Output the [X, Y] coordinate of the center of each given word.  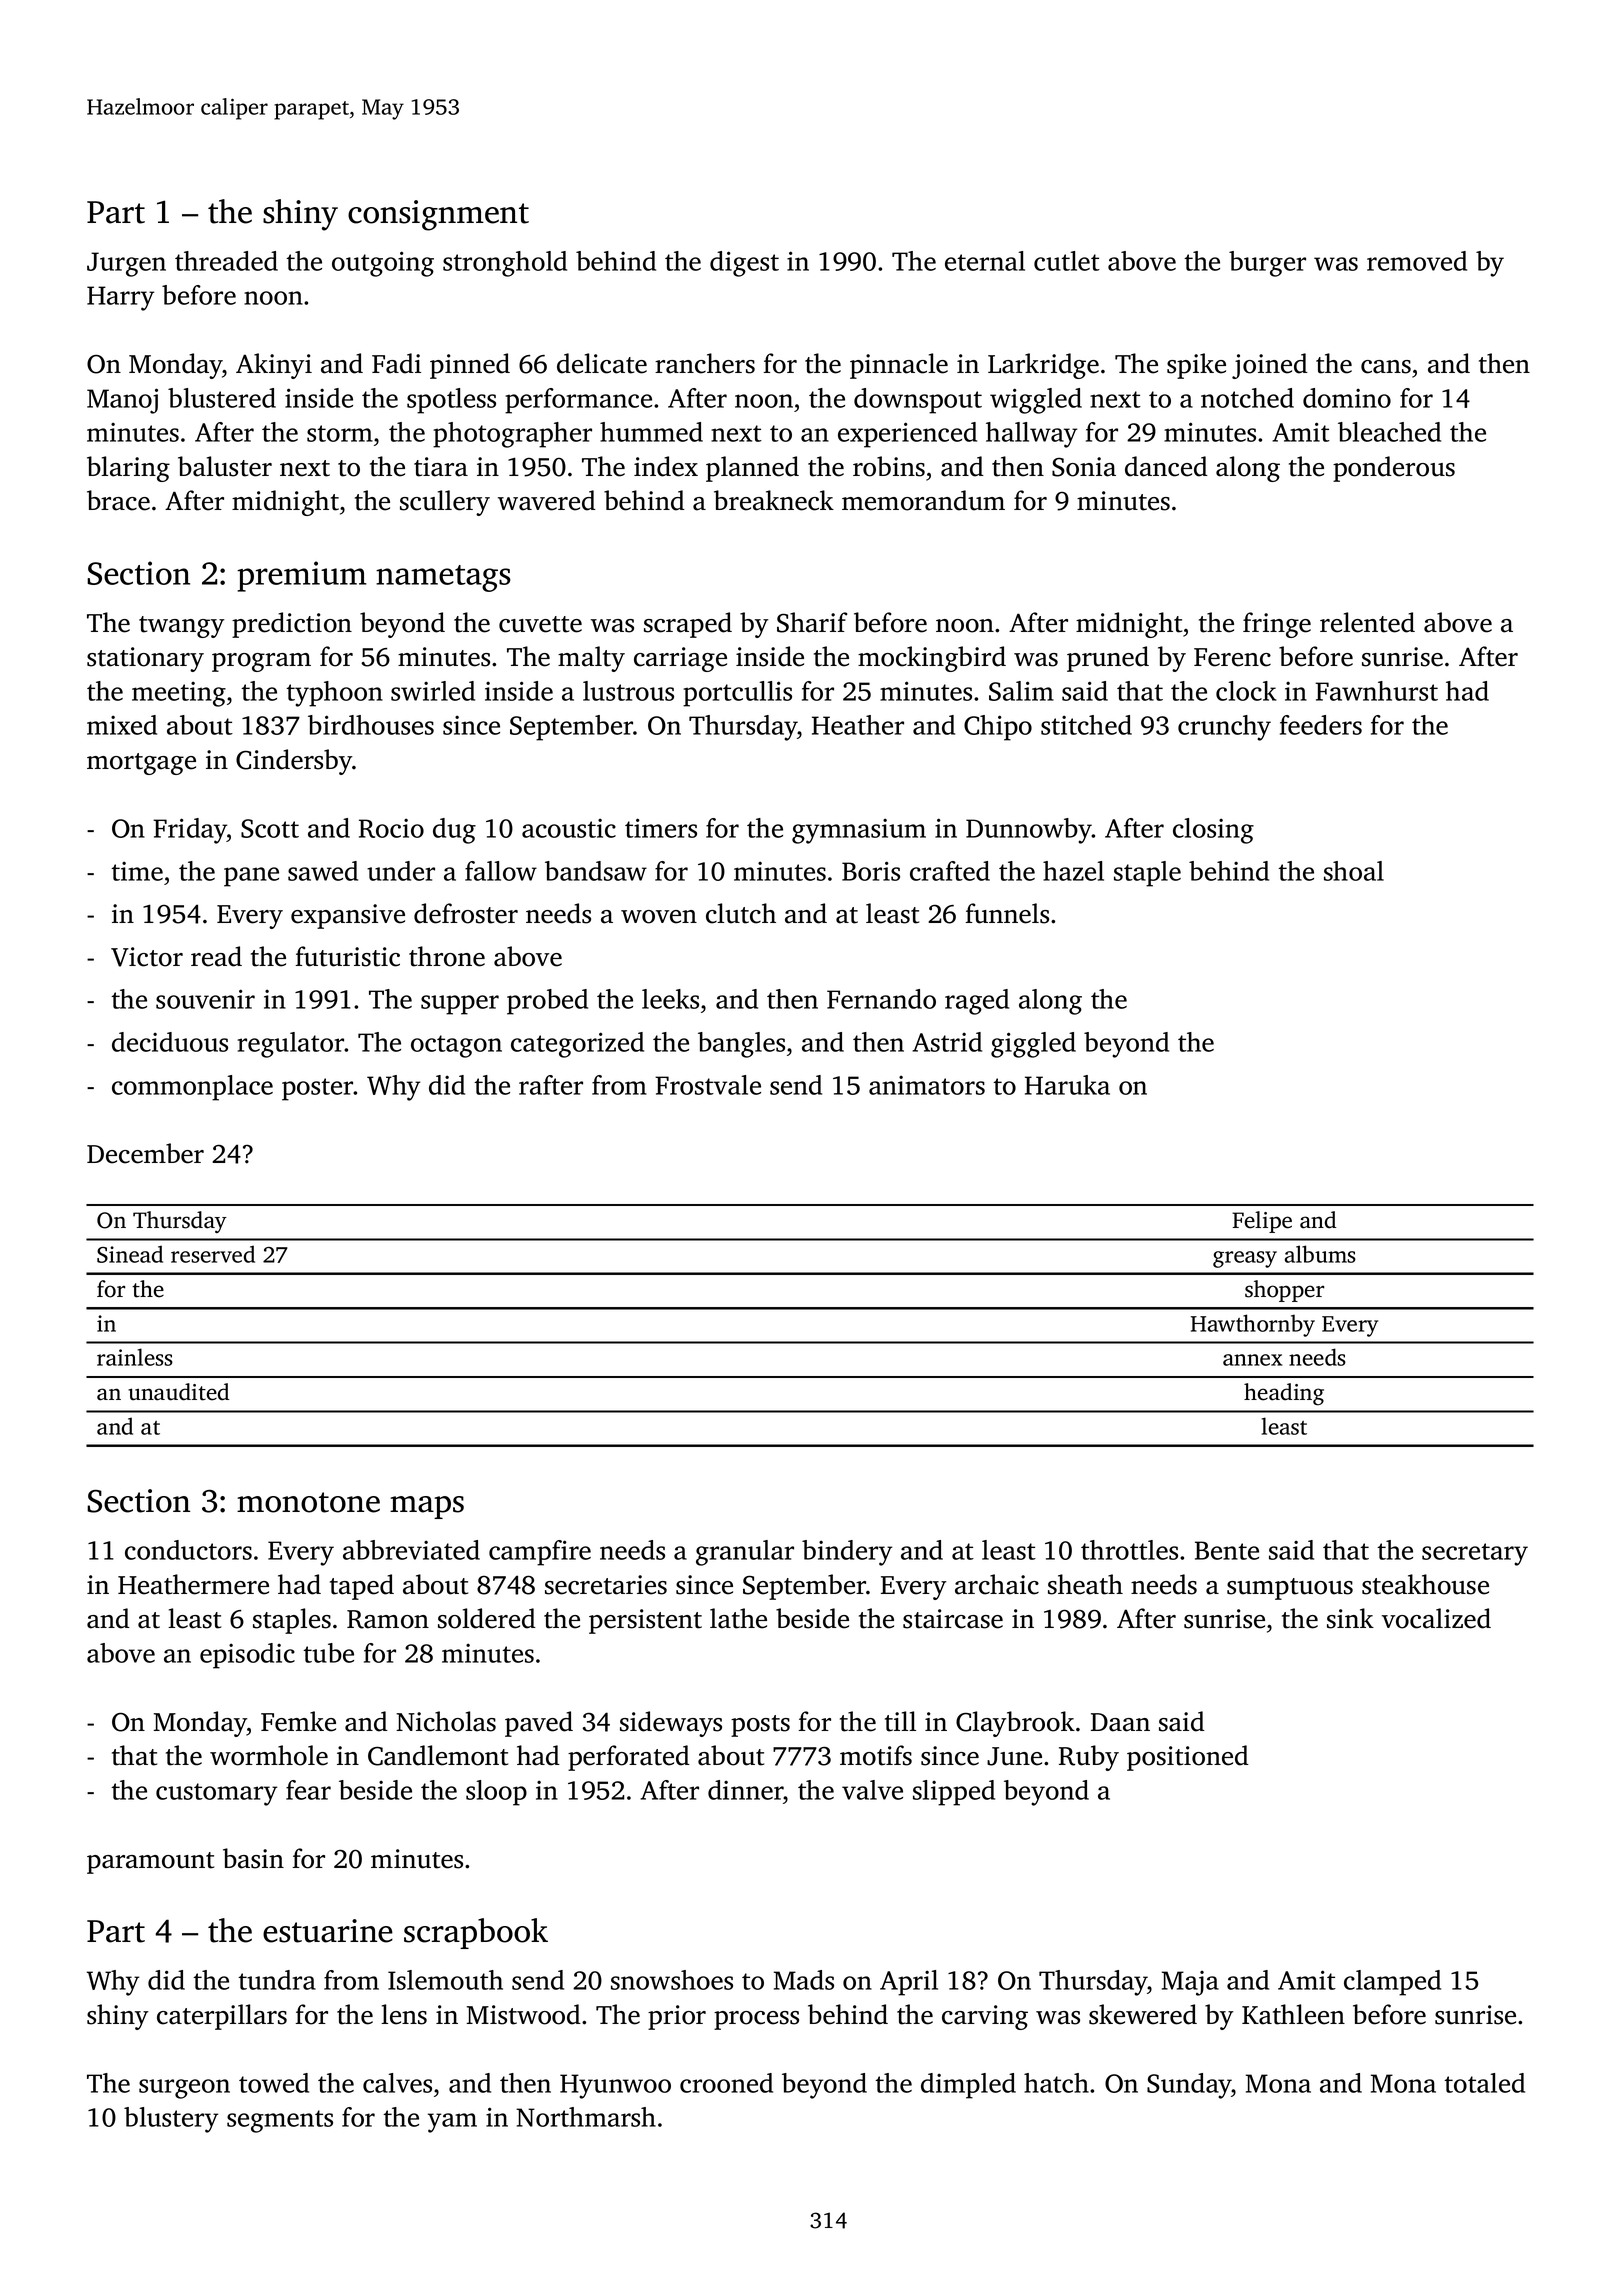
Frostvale [708, 1085]
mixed [122, 725]
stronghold [505, 264]
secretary [1475, 1554]
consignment [438, 215]
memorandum [923, 500]
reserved [213, 1254]
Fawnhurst [1376, 691]
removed [1417, 261]
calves [397, 2083]
